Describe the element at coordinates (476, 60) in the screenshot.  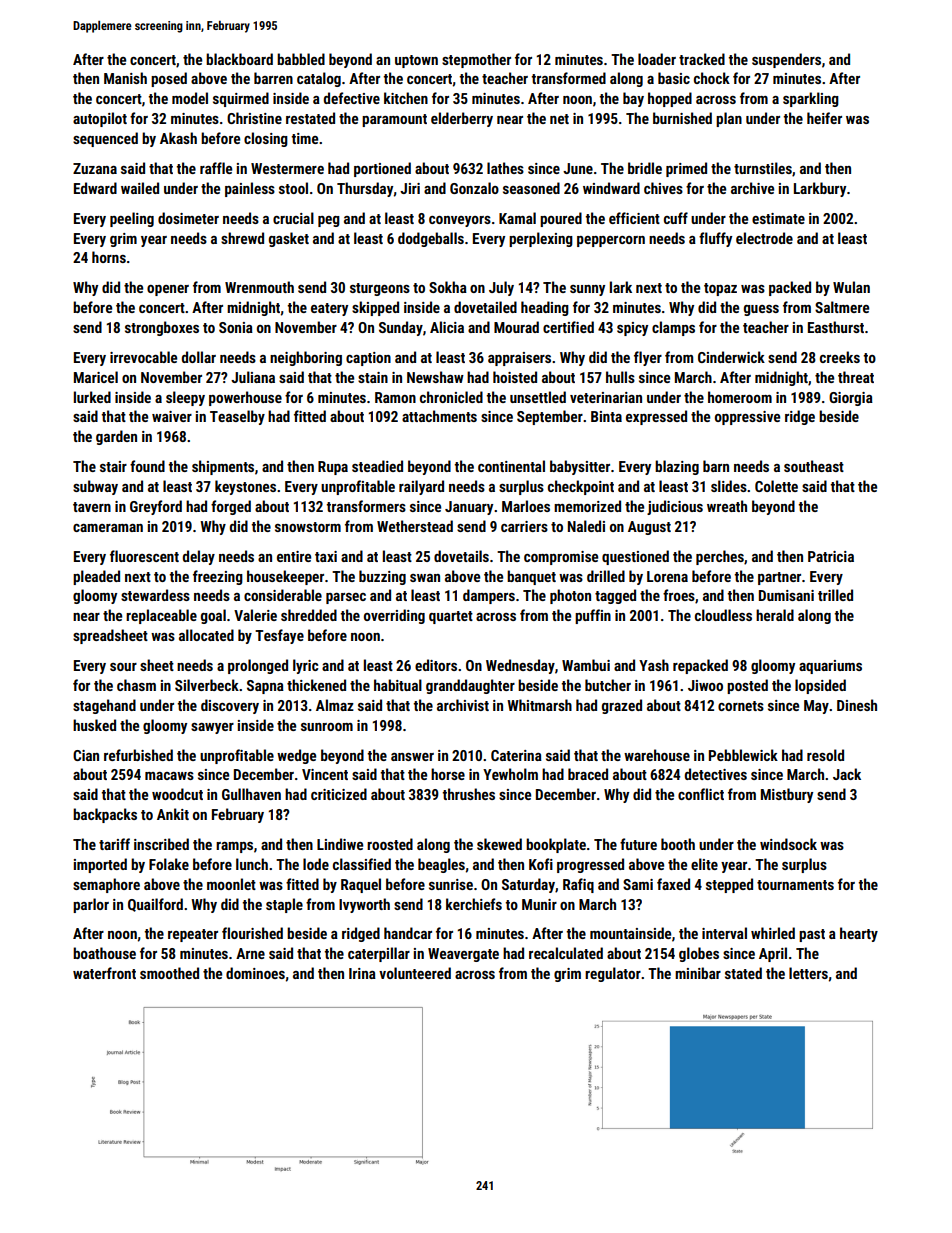
I see `stepmother` at that location.
